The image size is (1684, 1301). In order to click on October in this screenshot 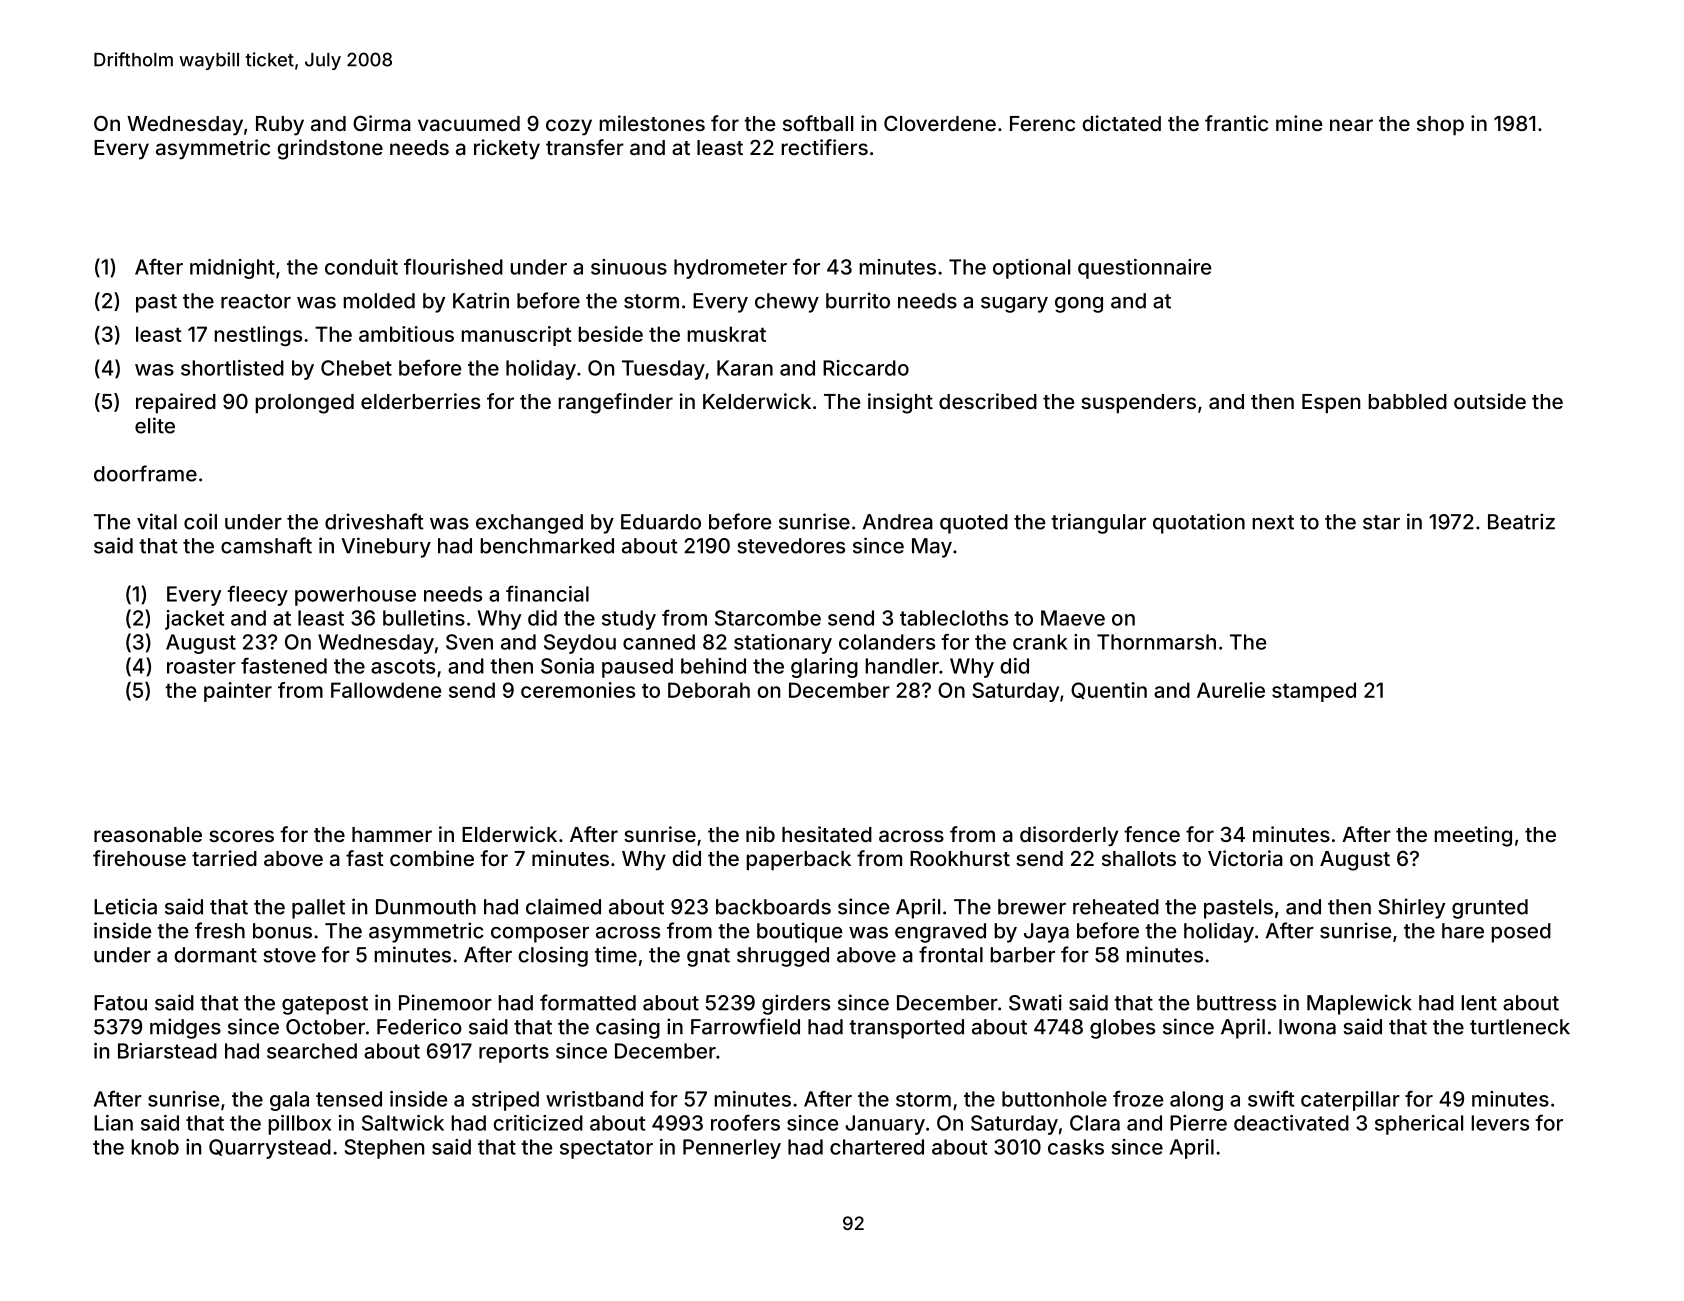, I will do `click(325, 1027)`.
